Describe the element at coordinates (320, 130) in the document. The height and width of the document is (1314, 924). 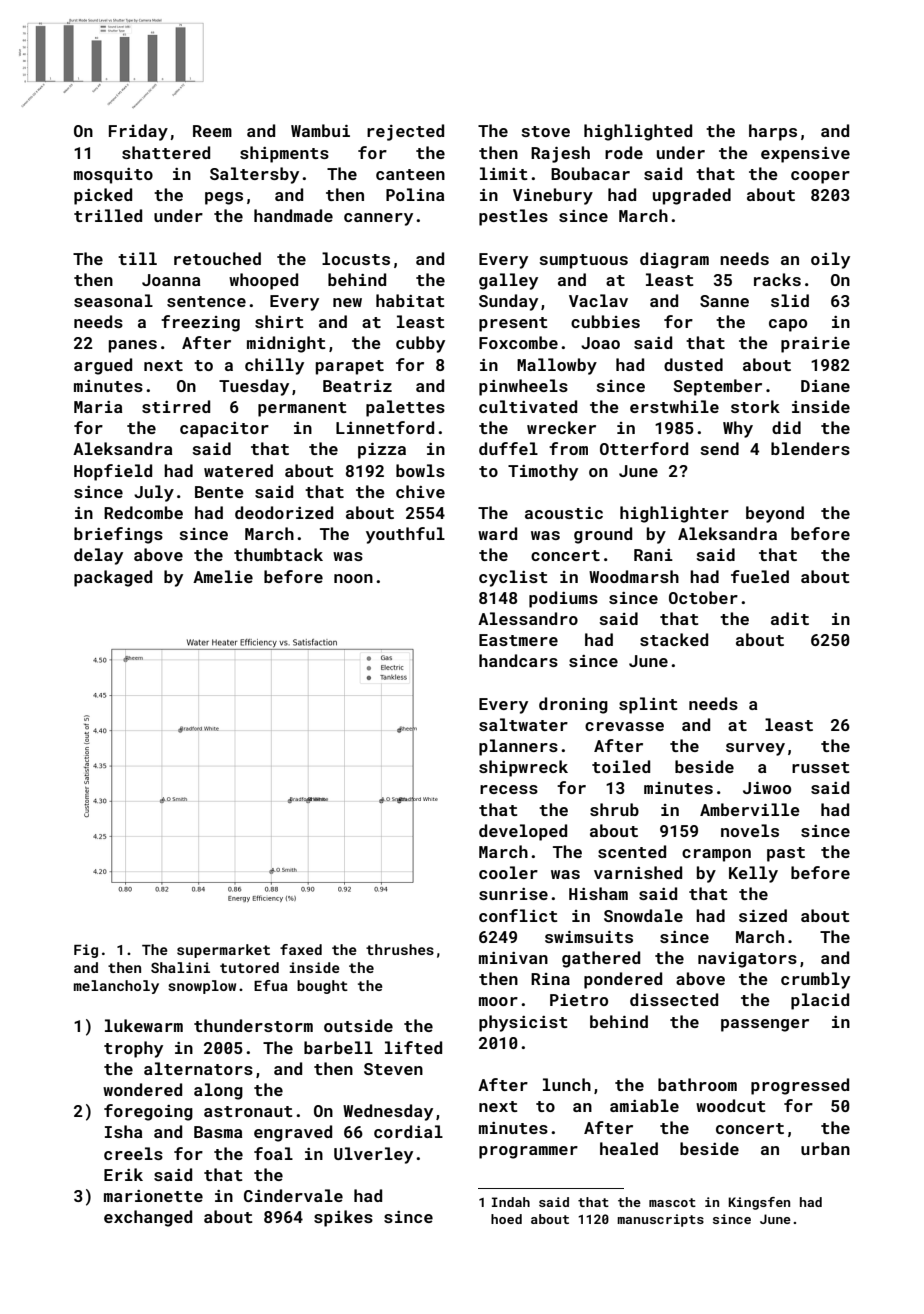
I see `Wambui` at that location.
